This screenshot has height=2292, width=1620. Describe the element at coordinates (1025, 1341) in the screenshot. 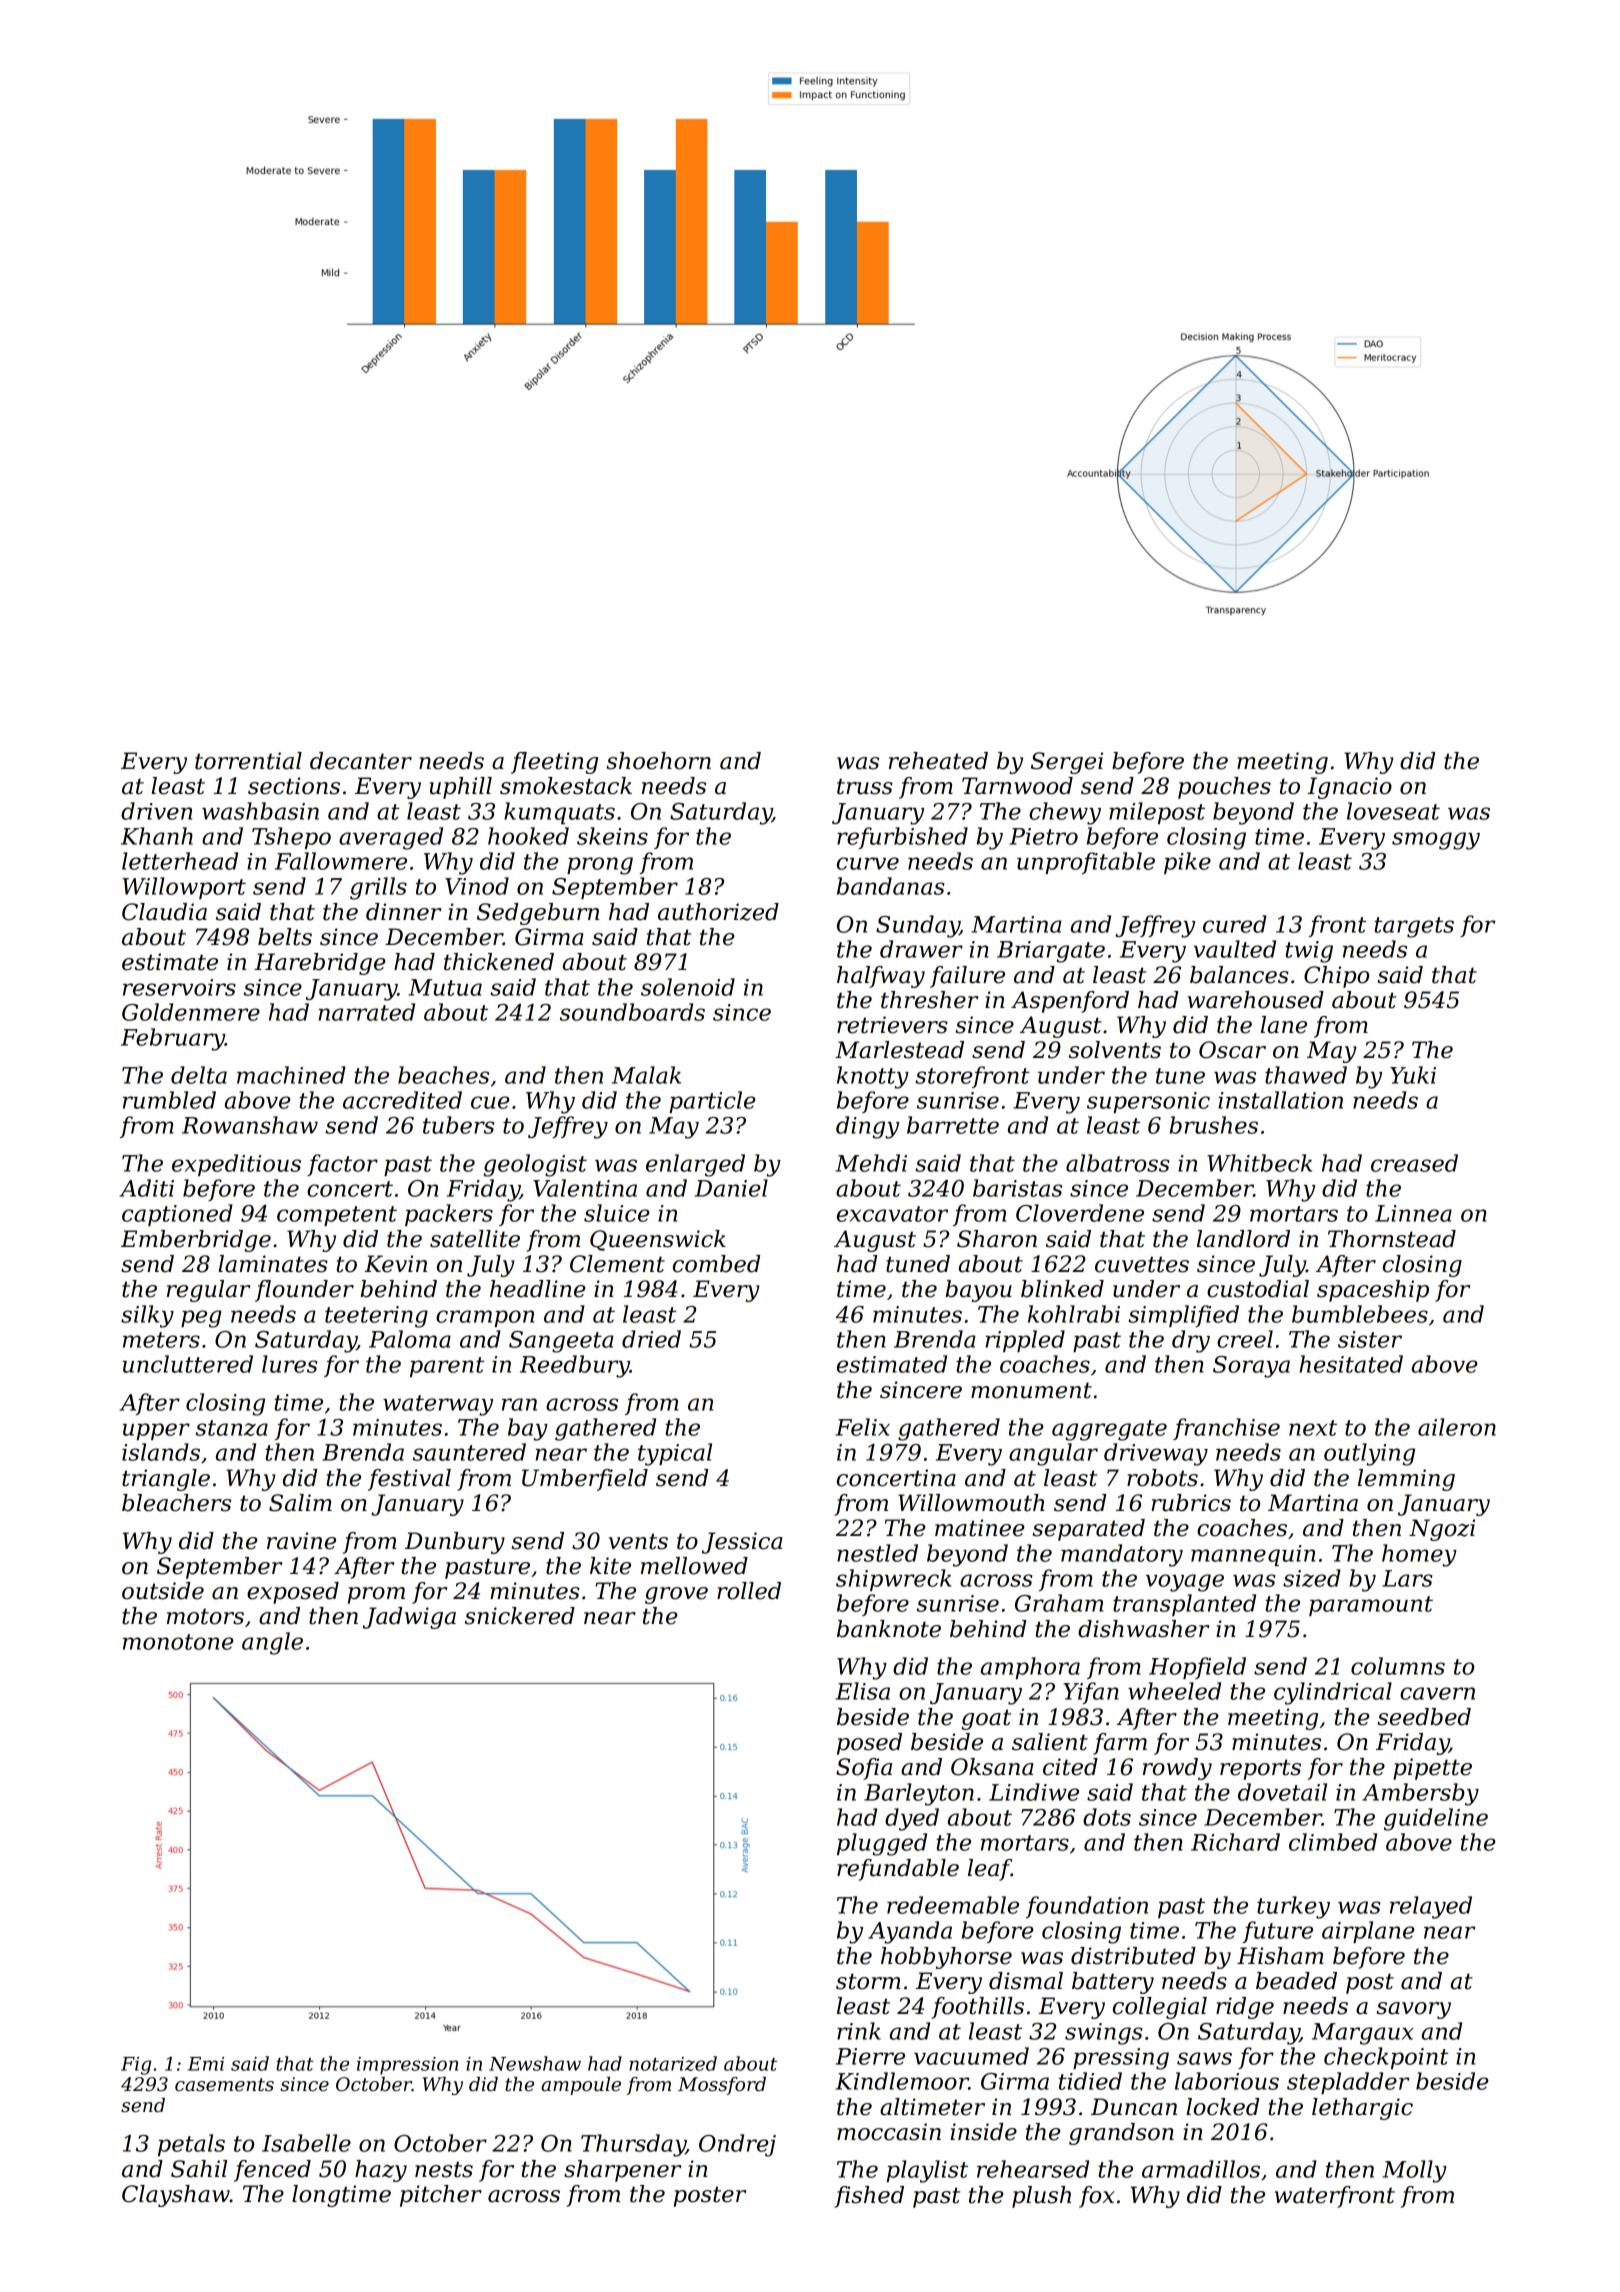

I see `rippled` at that location.
